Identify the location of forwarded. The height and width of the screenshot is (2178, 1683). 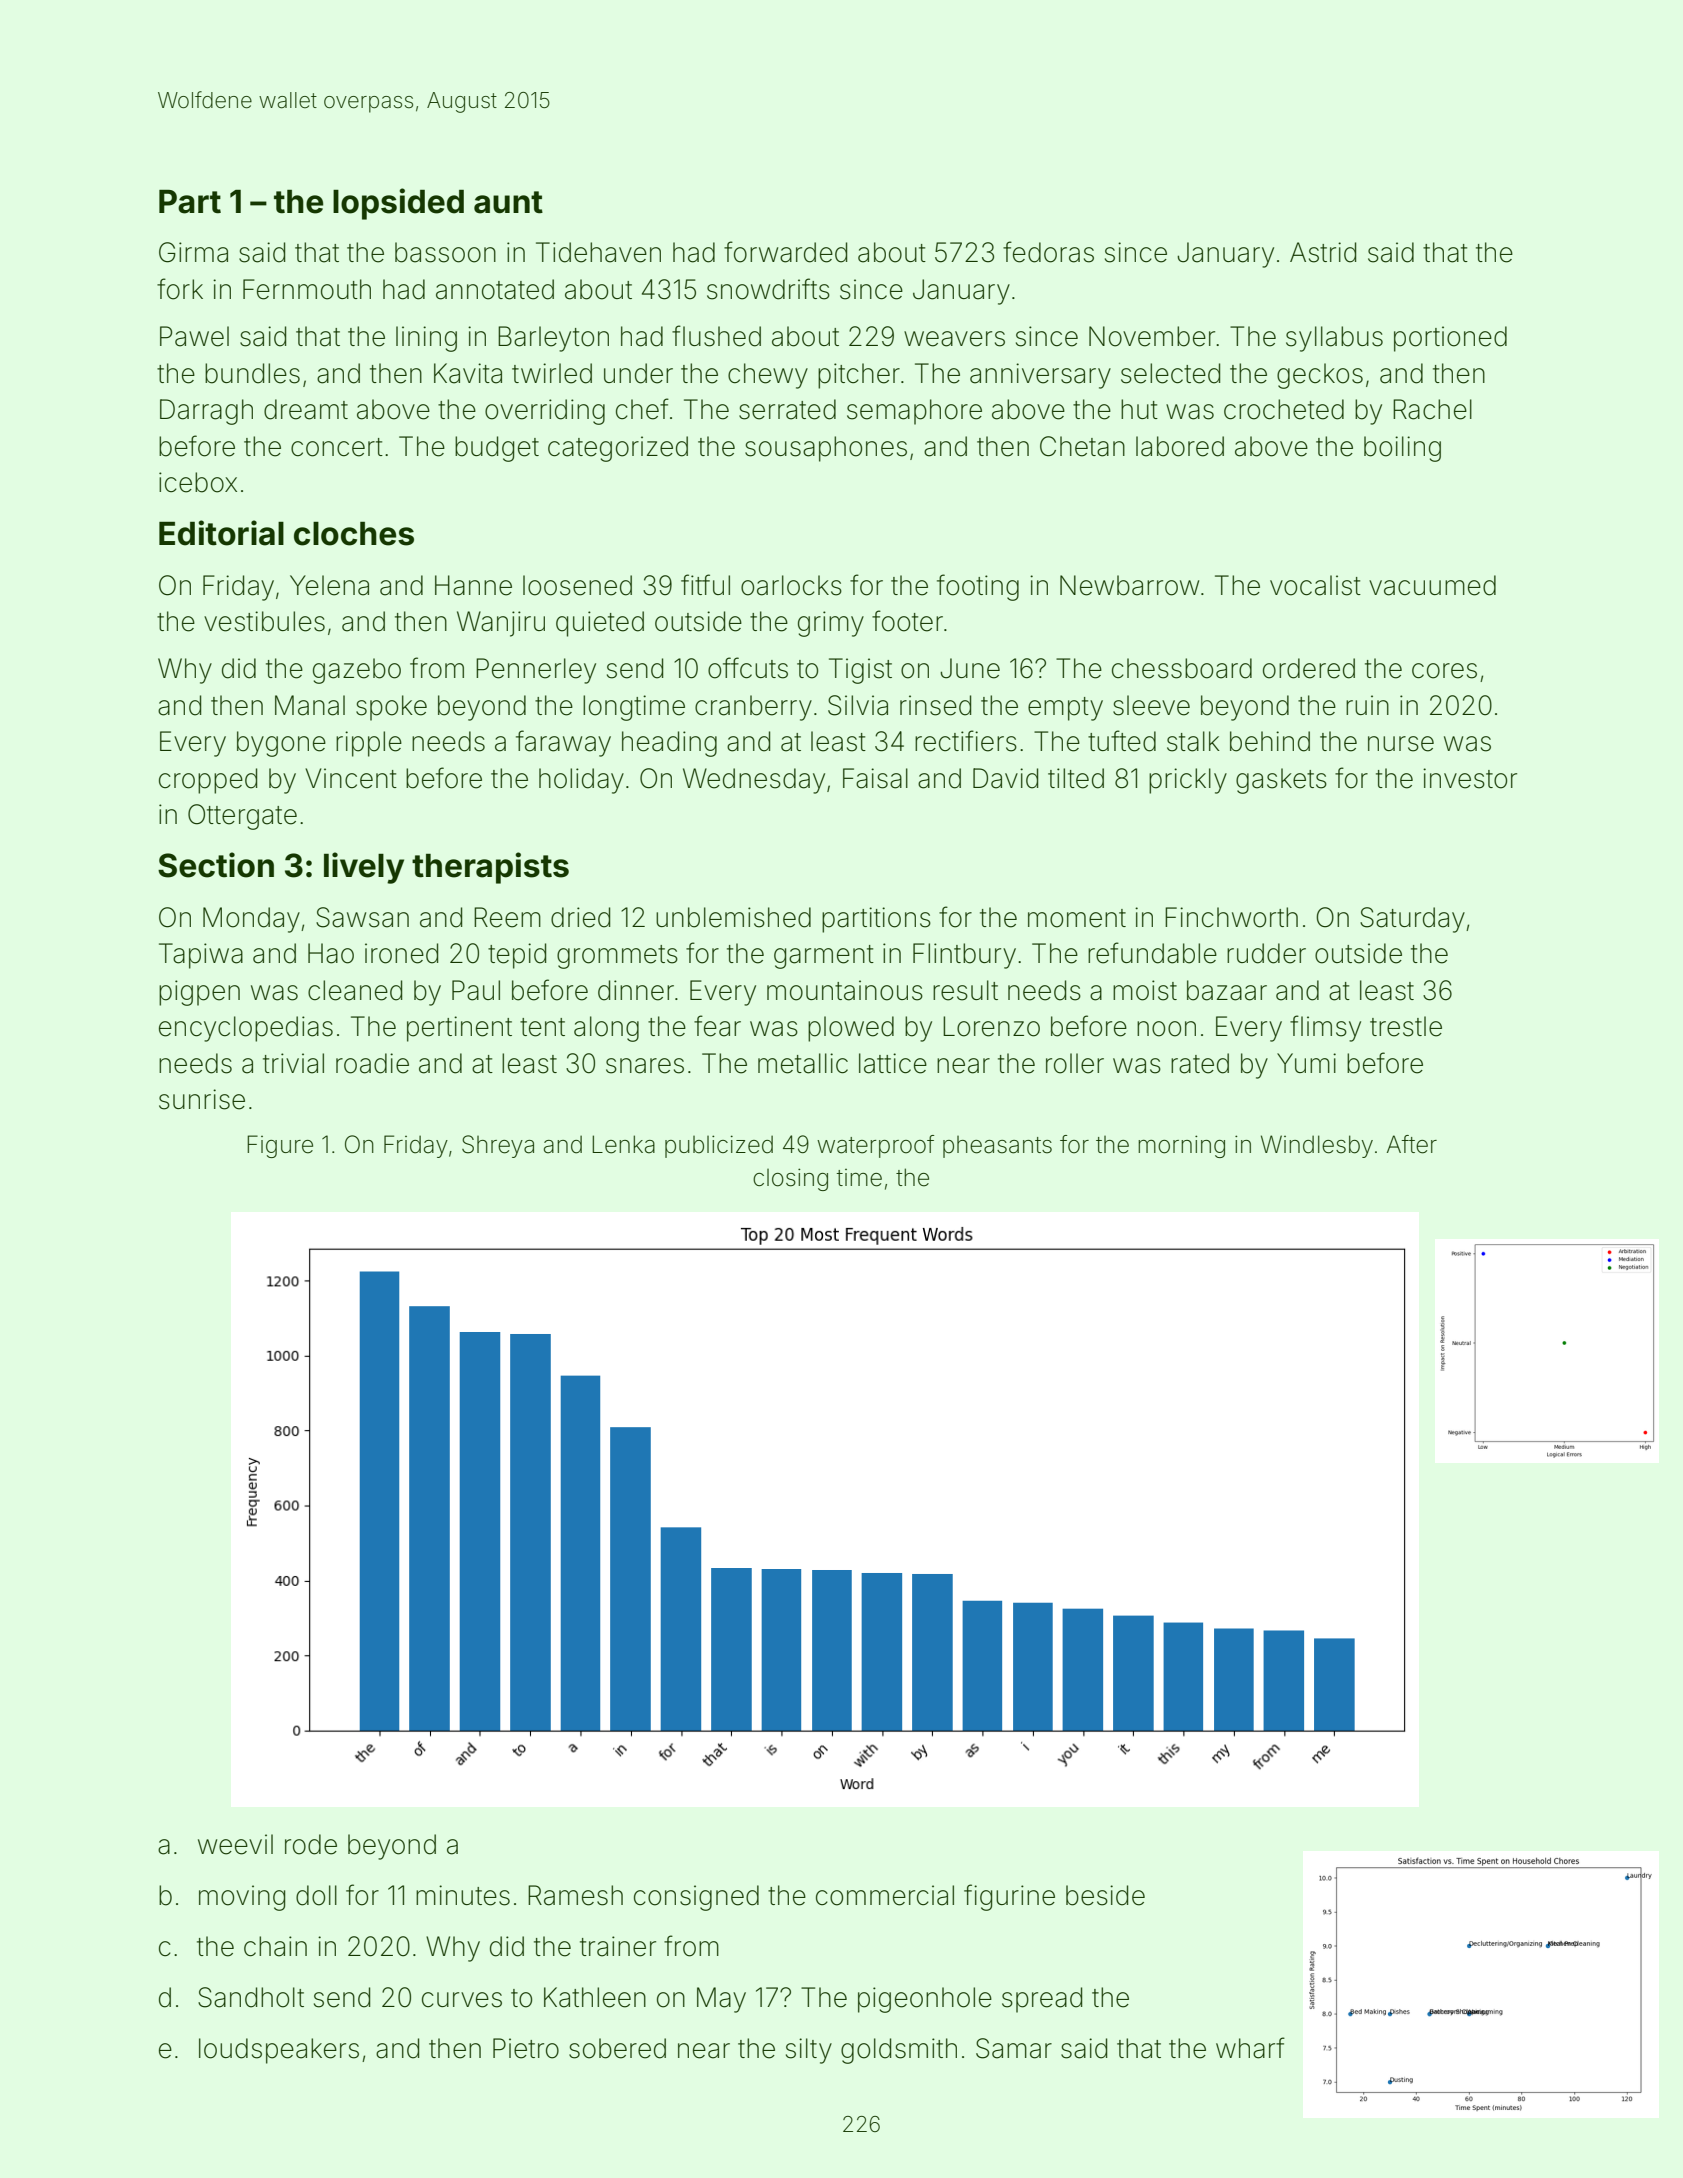
(785, 252).
